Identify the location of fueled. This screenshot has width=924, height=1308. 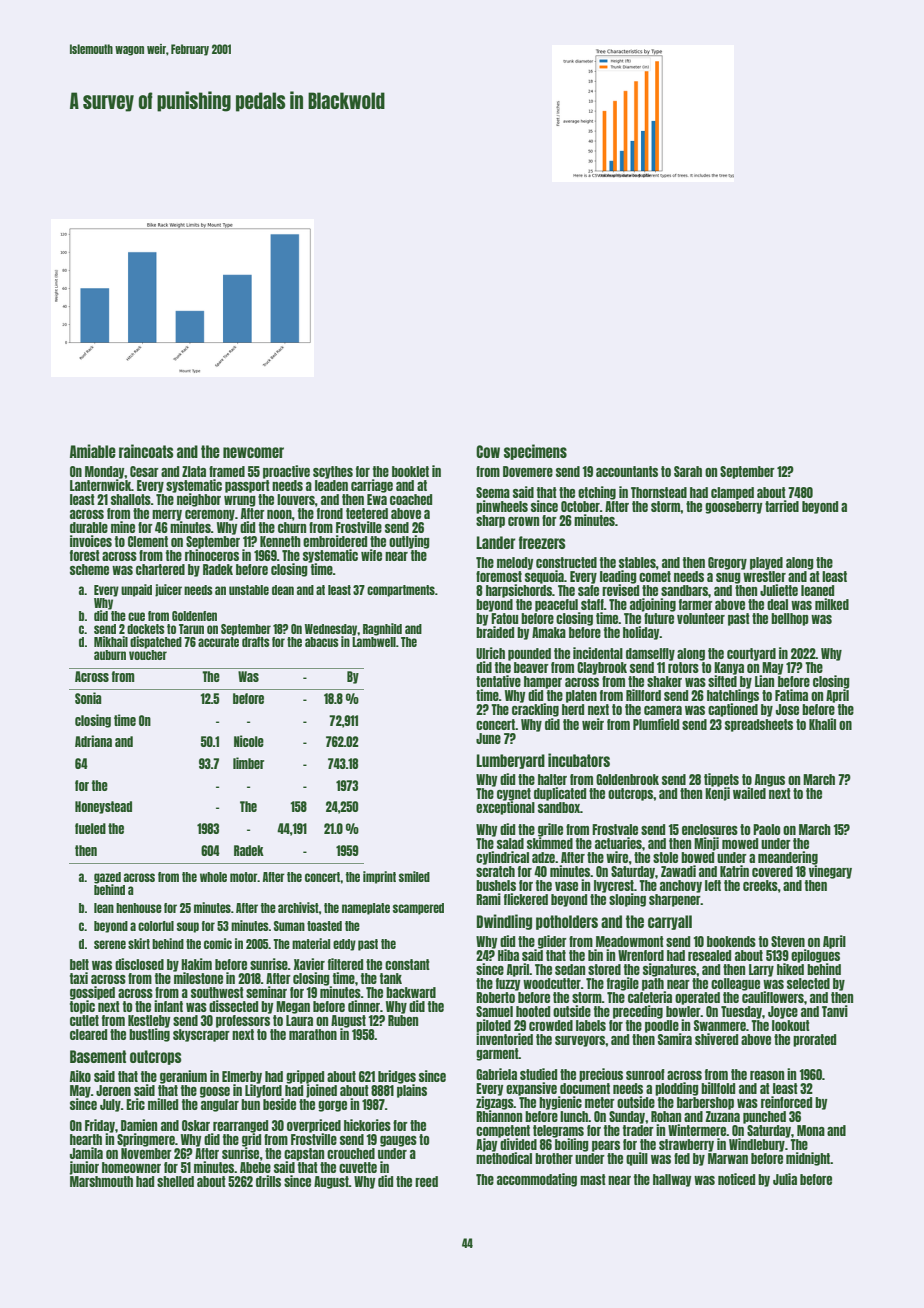
(90, 828).
